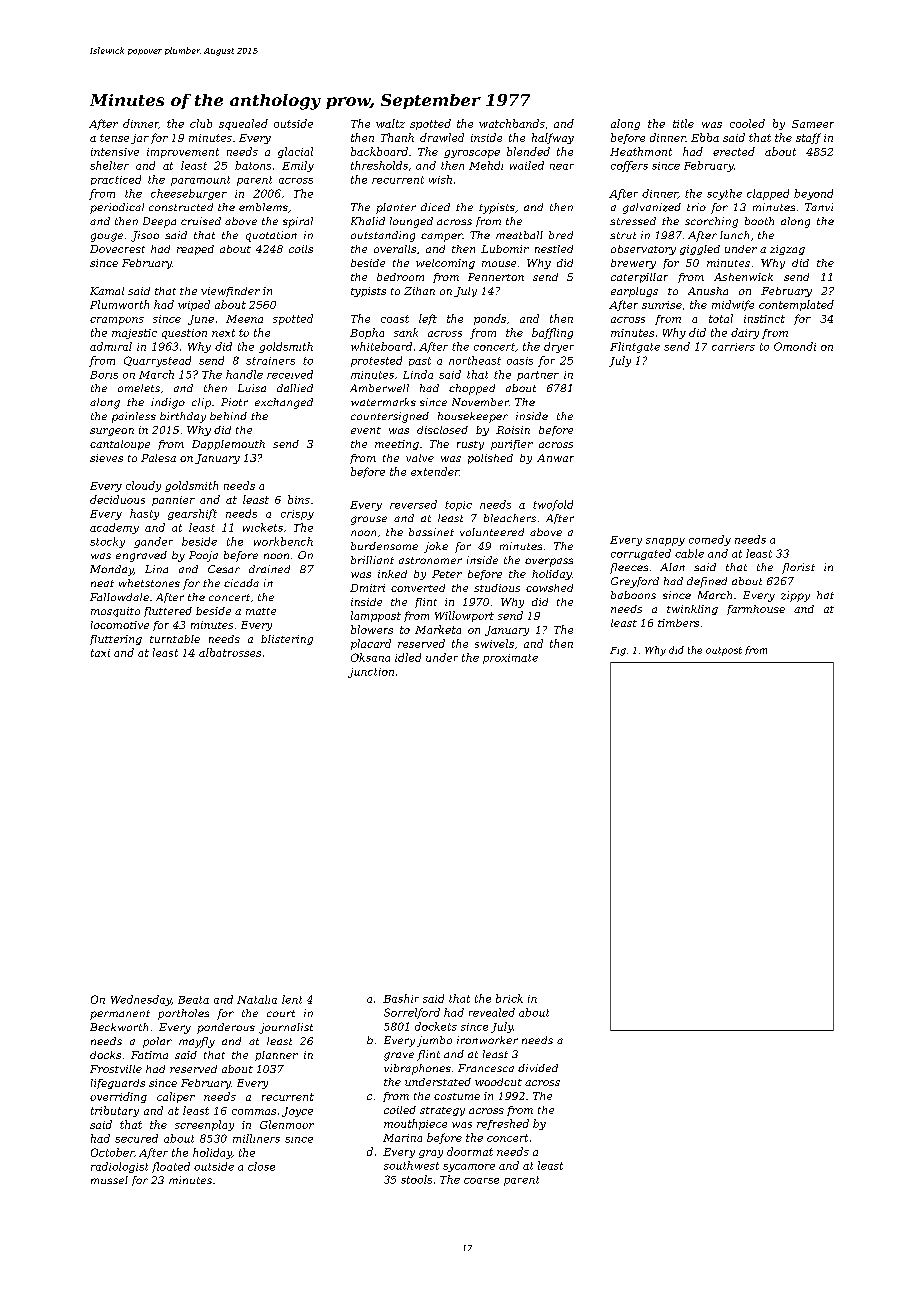  What do you see at coordinates (527, 165) in the image?
I see `wailed` at bounding box center [527, 165].
